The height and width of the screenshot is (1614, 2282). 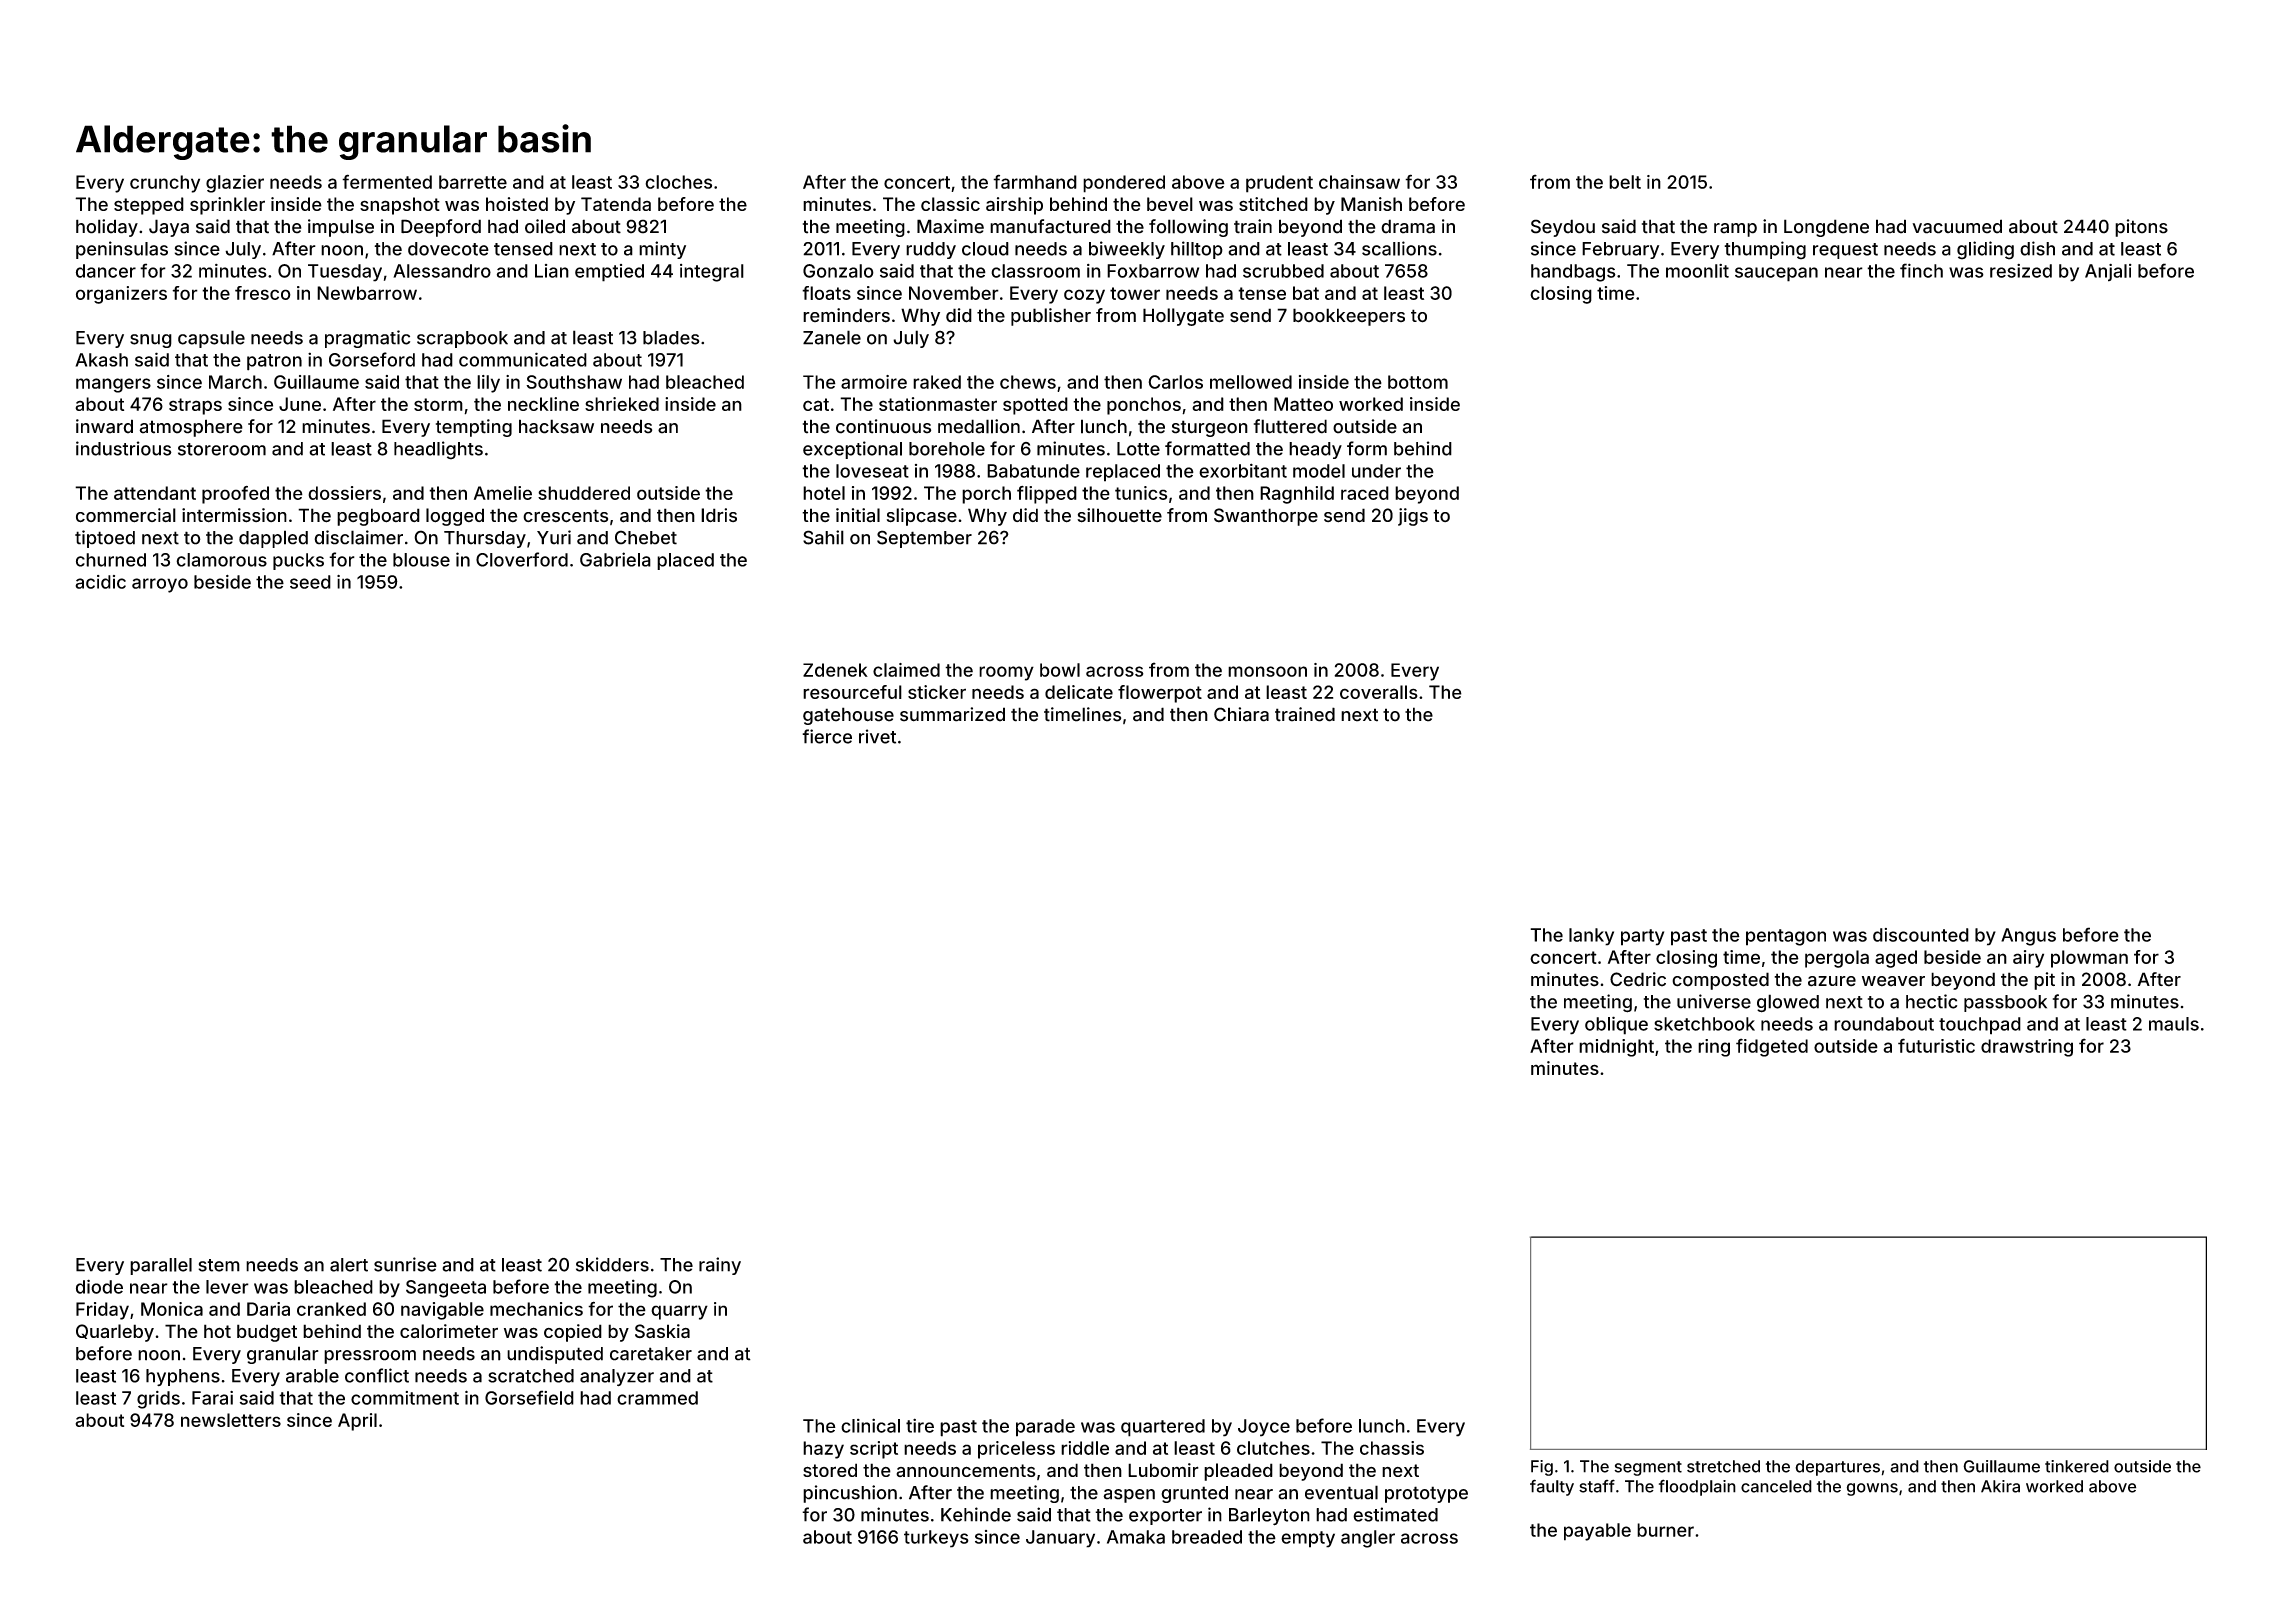 I want to click on acidic, so click(x=100, y=582).
